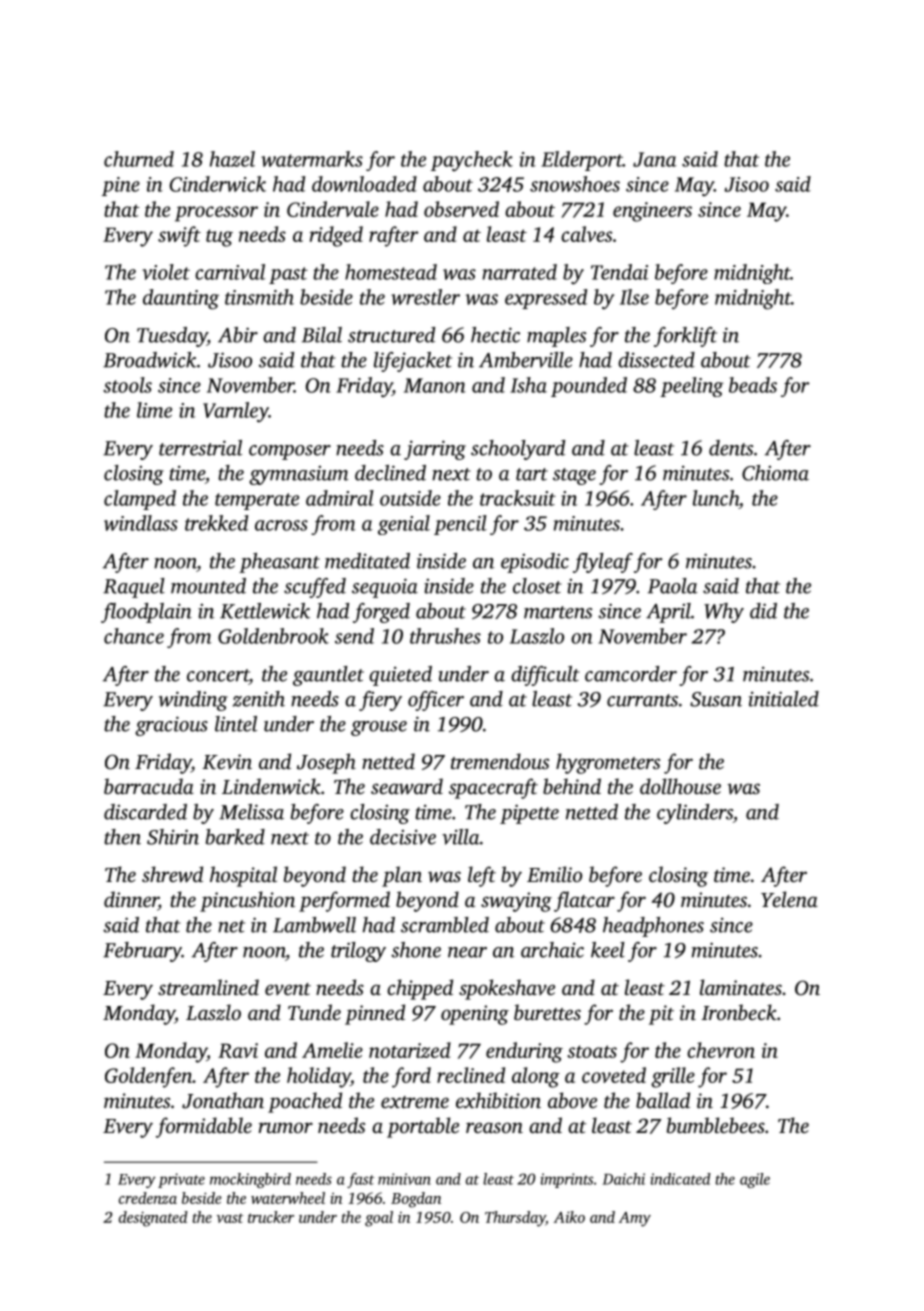 This image has height=1311, width=924. What do you see at coordinates (731, 448) in the image?
I see `dents` at bounding box center [731, 448].
